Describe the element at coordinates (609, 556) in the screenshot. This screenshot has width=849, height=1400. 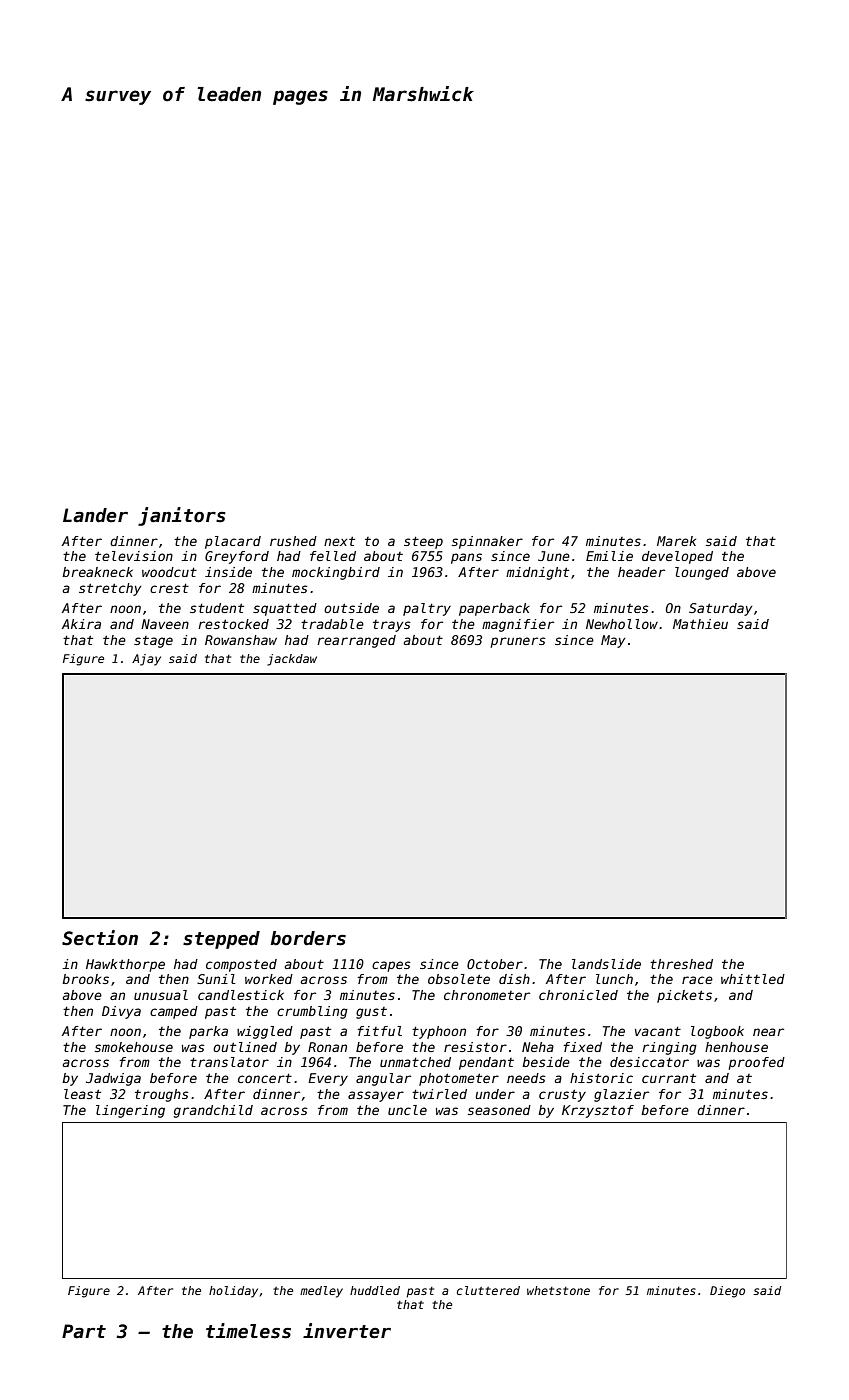
I see `Emilie` at that location.
